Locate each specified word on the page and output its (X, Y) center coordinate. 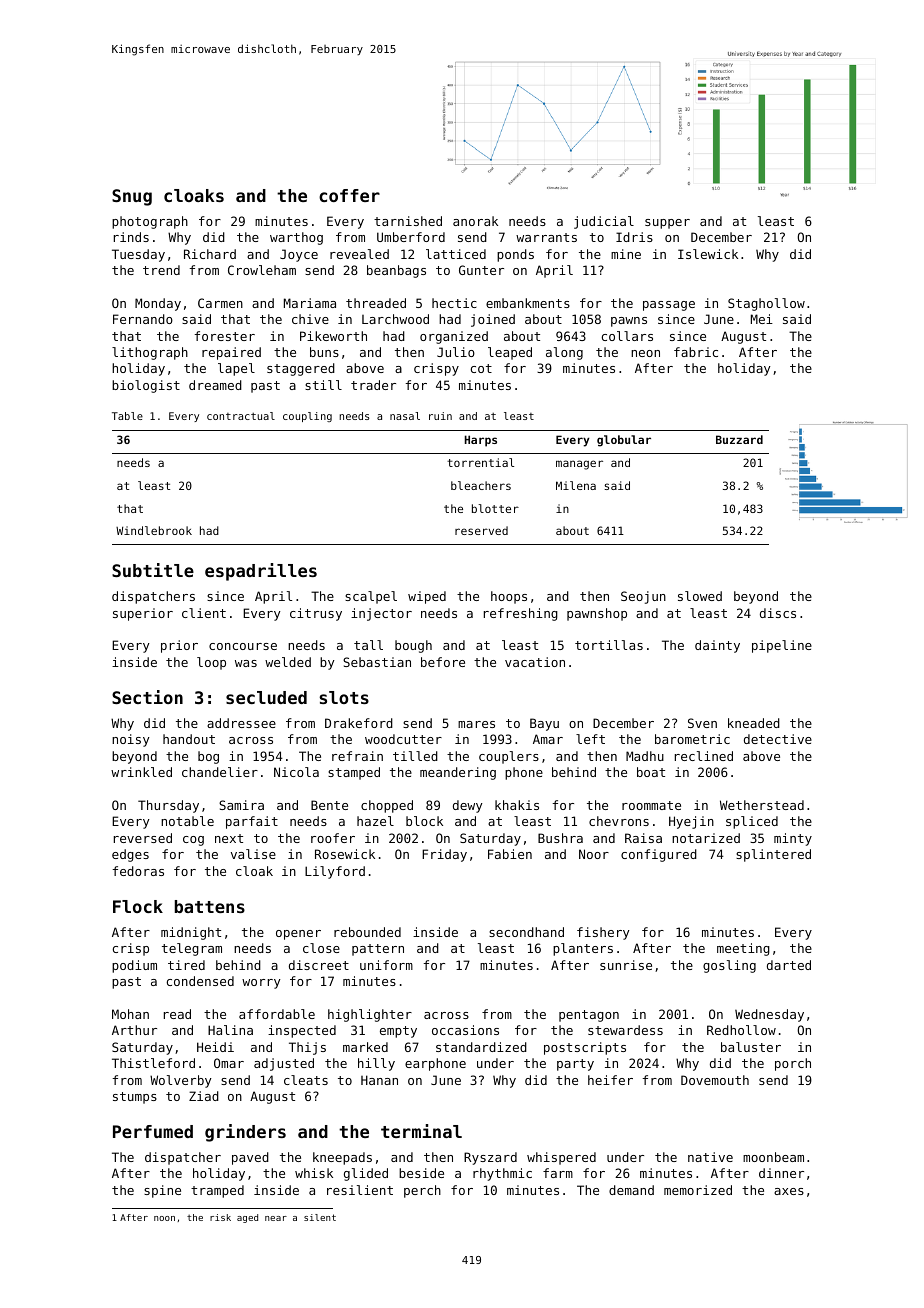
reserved (481, 530)
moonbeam (773, 1157)
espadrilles (261, 572)
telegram (192, 949)
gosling (729, 966)
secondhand (526, 932)
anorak (475, 221)
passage (669, 306)
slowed (700, 596)
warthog (296, 238)
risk (220, 1217)
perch (422, 1191)
